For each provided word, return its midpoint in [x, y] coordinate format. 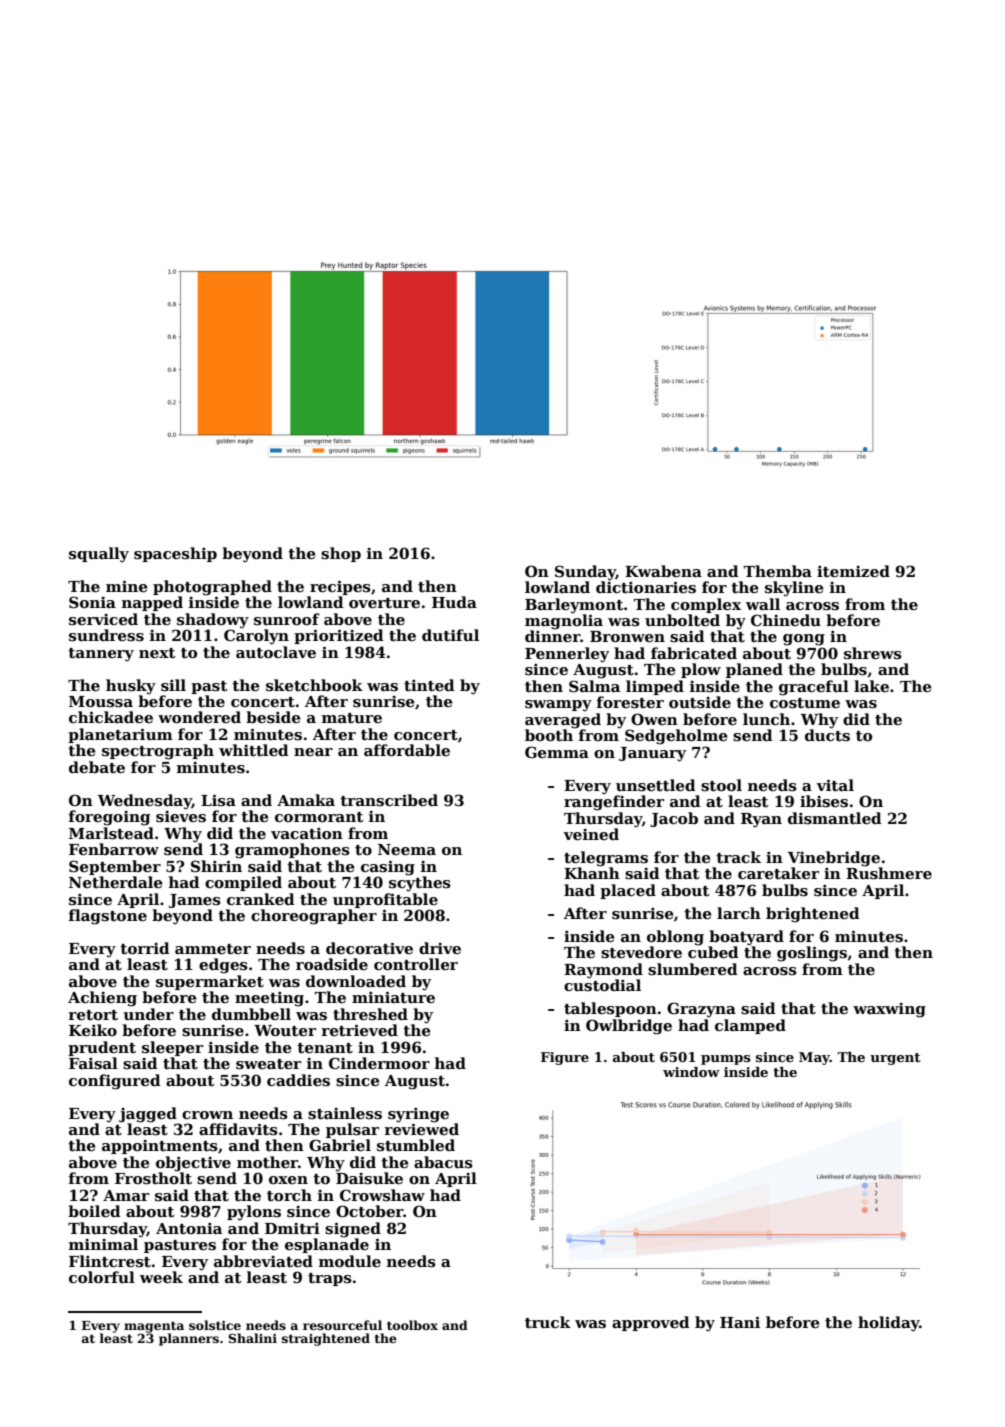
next [157, 653]
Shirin [216, 866]
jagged [148, 1115]
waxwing [889, 1010]
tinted [429, 685]
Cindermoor [379, 1063]
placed [628, 891]
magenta [154, 1327]
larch [739, 913]
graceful [814, 688]
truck [548, 1322]
